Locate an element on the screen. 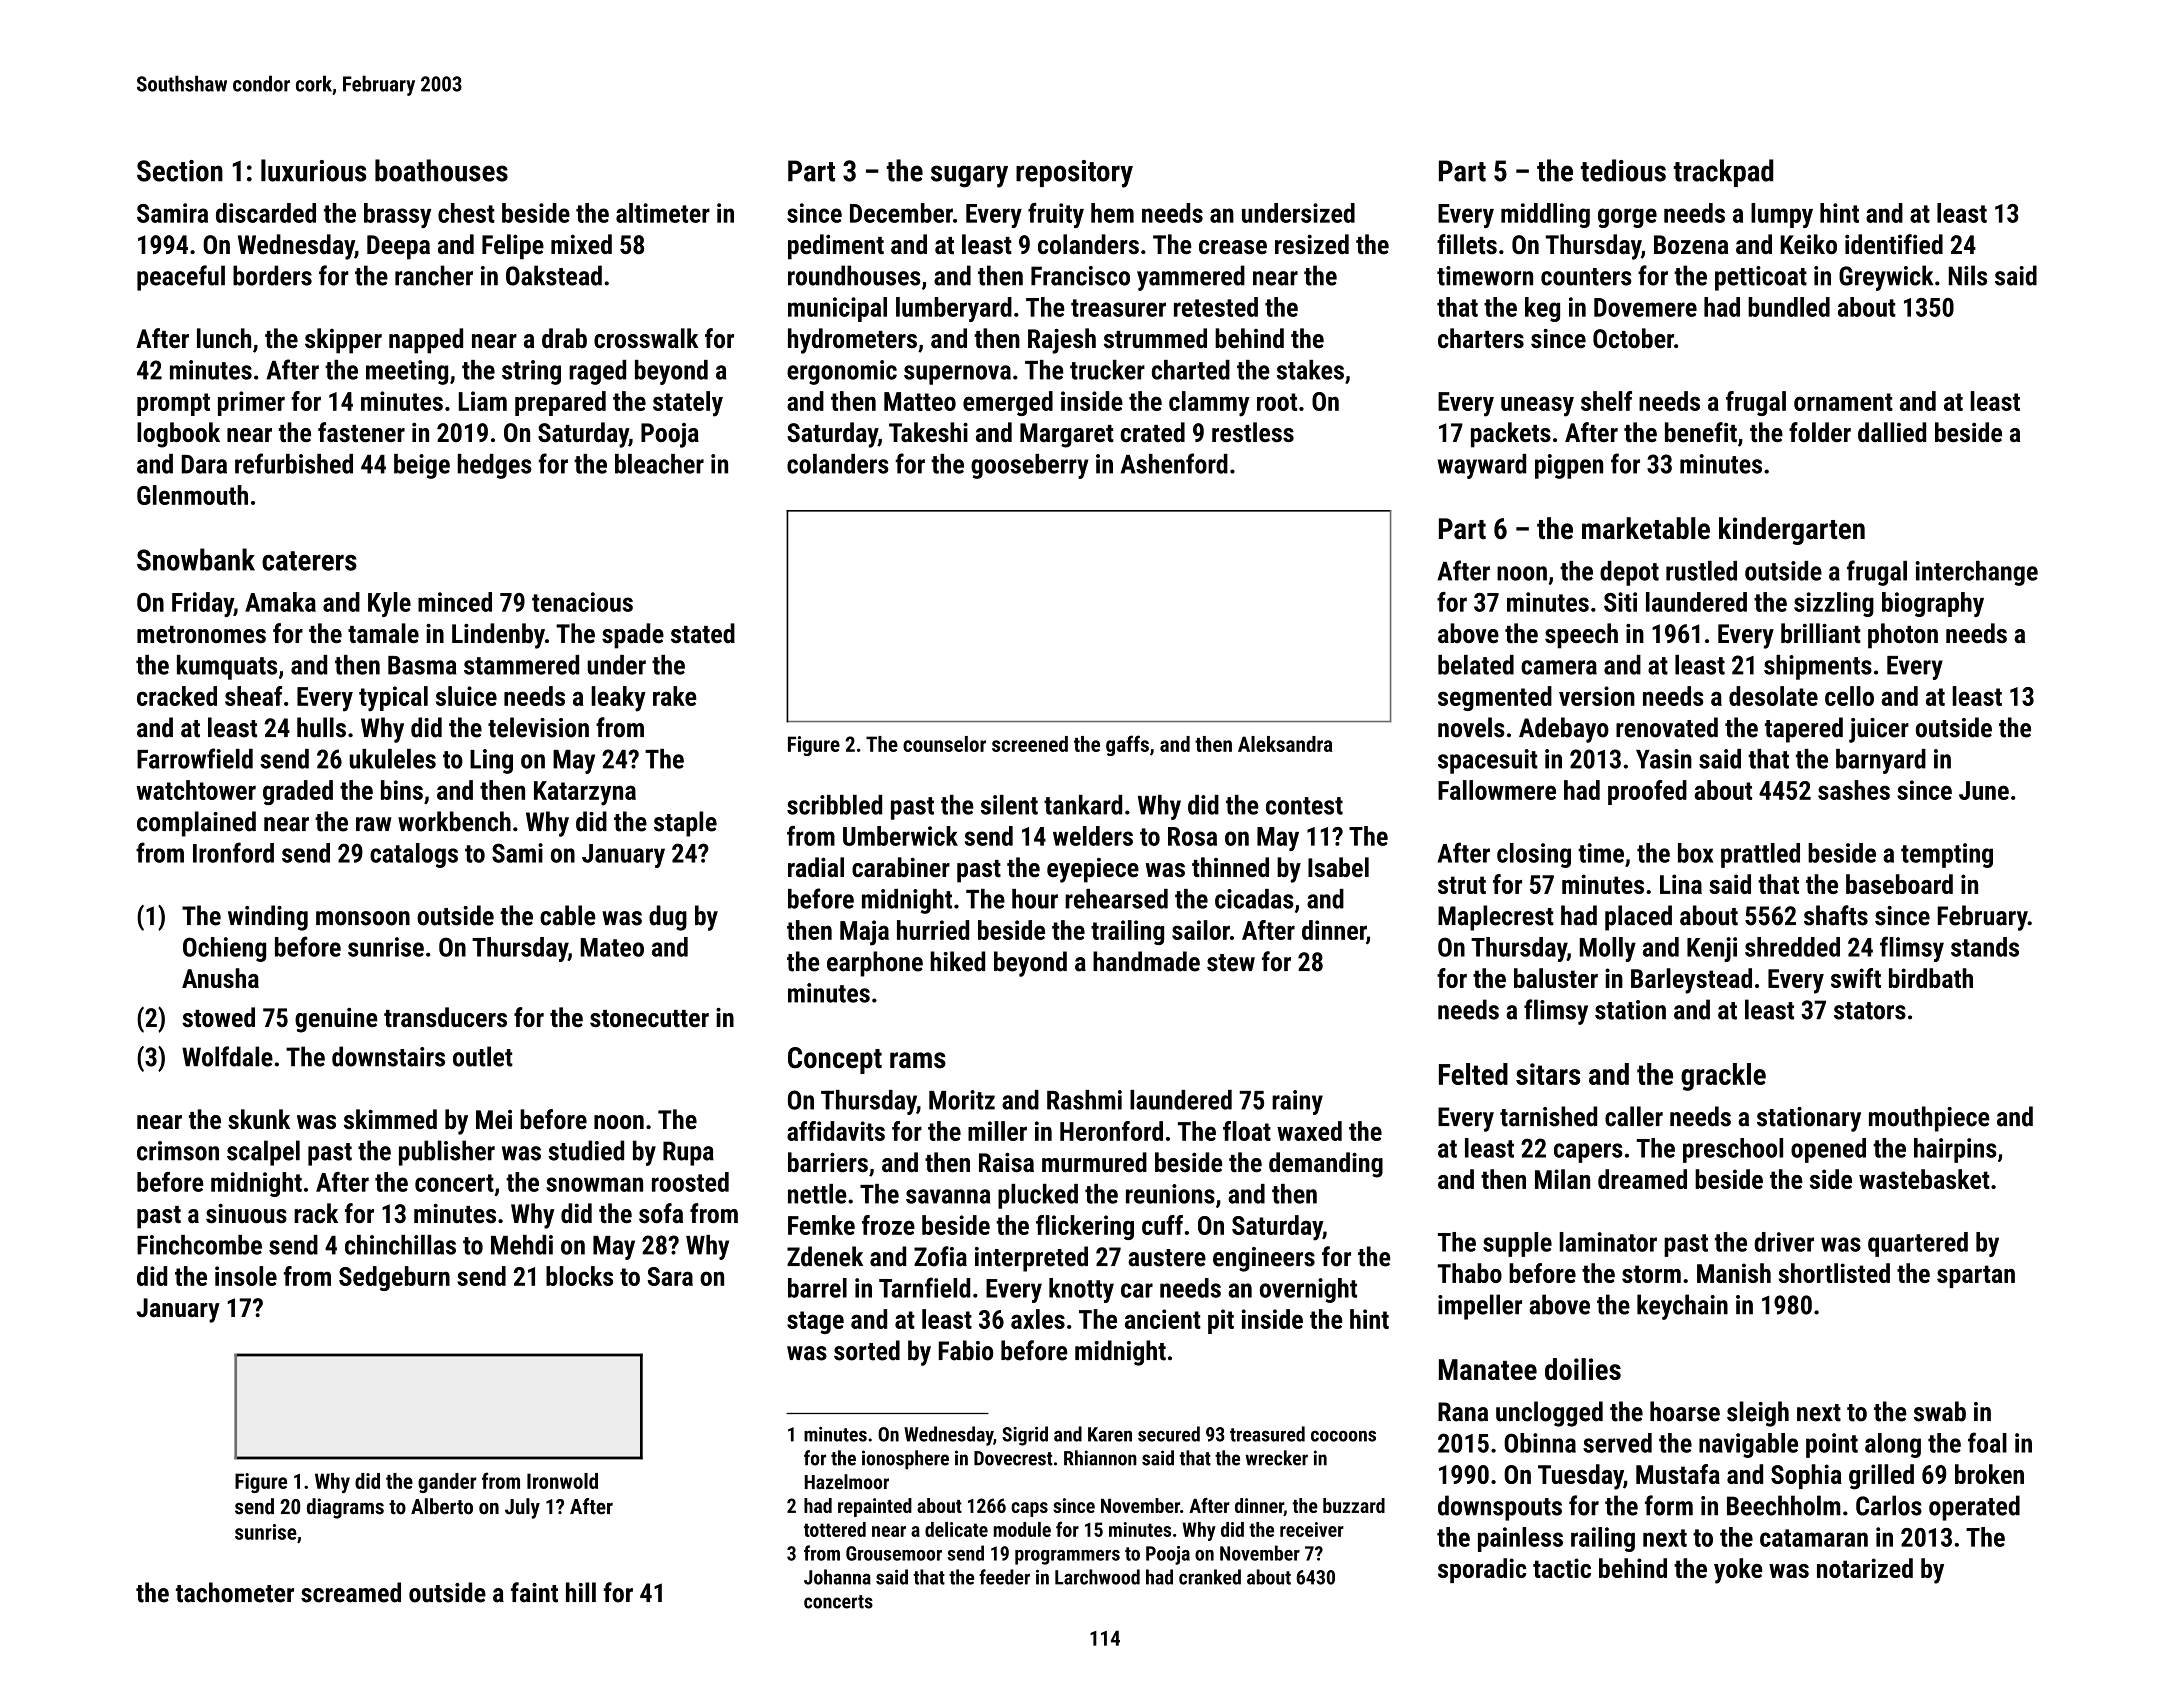 Image resolution: width=2178 pixels, height=1683 pixels. lumberyard is located at coordinates (954, 309).
